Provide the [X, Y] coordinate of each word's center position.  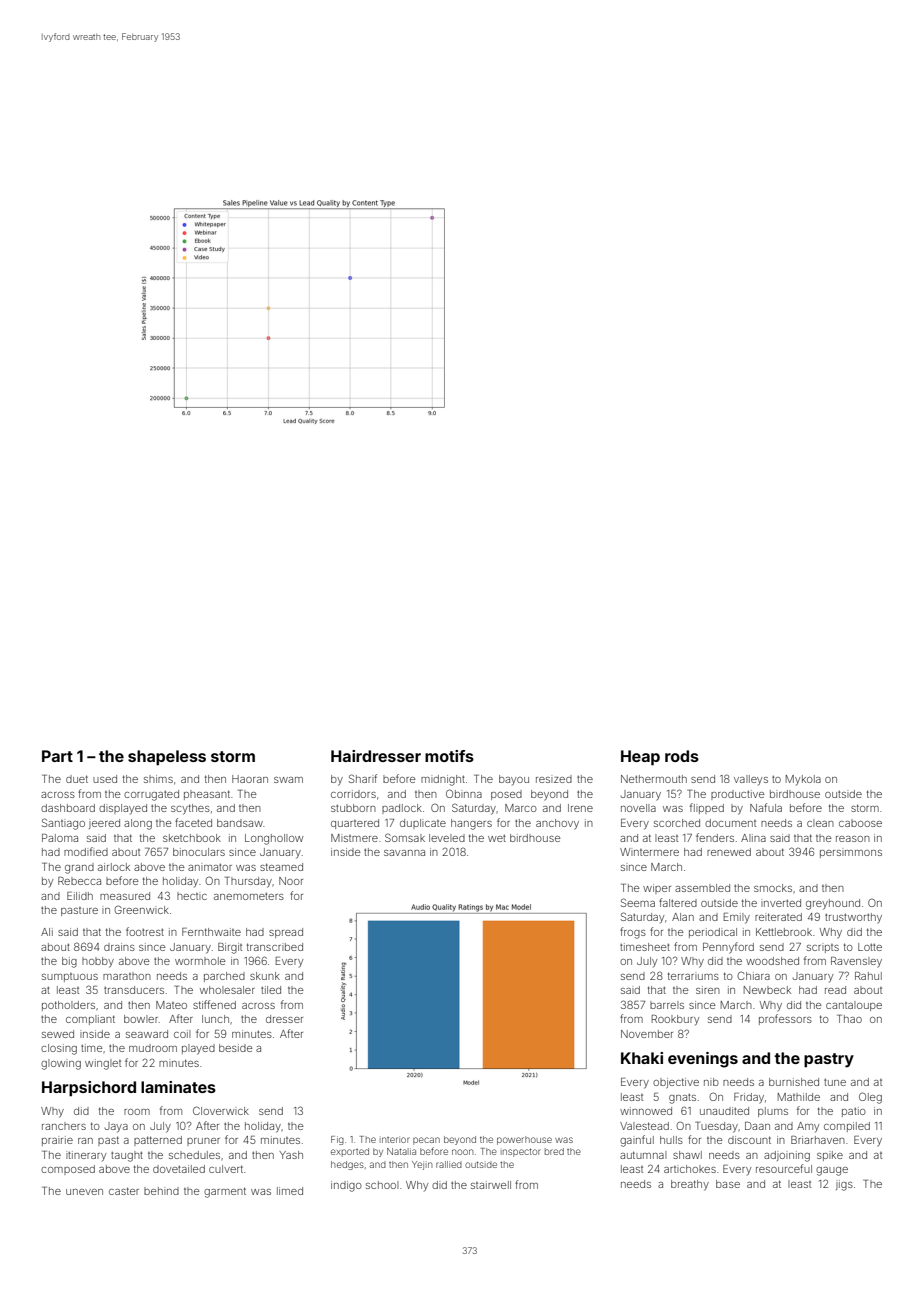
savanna [404, 853]
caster [124, 1191]
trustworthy [853, 918]
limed [290, 1191]
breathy [690, 1185]
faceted [193, 822]
